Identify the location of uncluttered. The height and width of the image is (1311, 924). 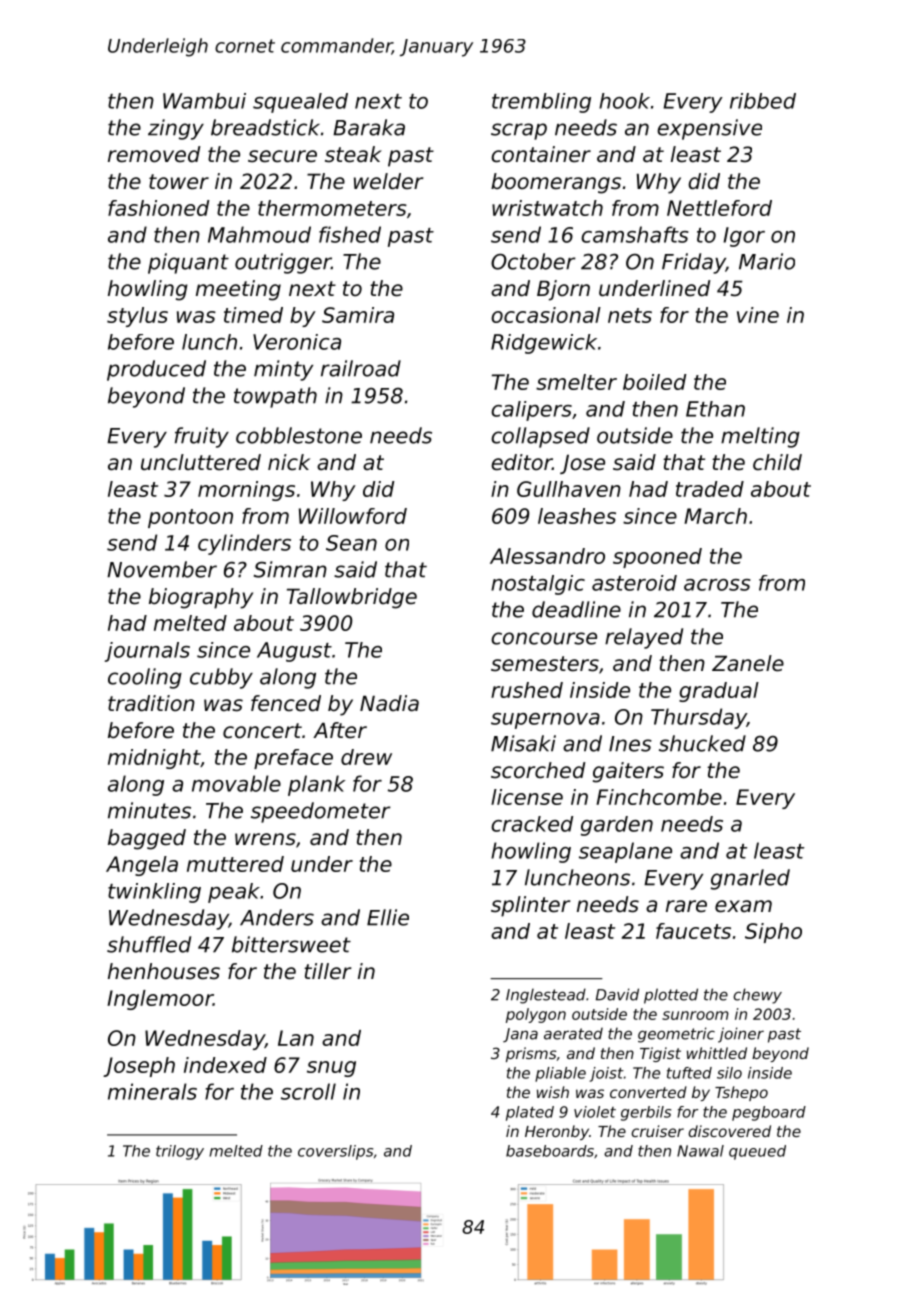
(201, 462).
